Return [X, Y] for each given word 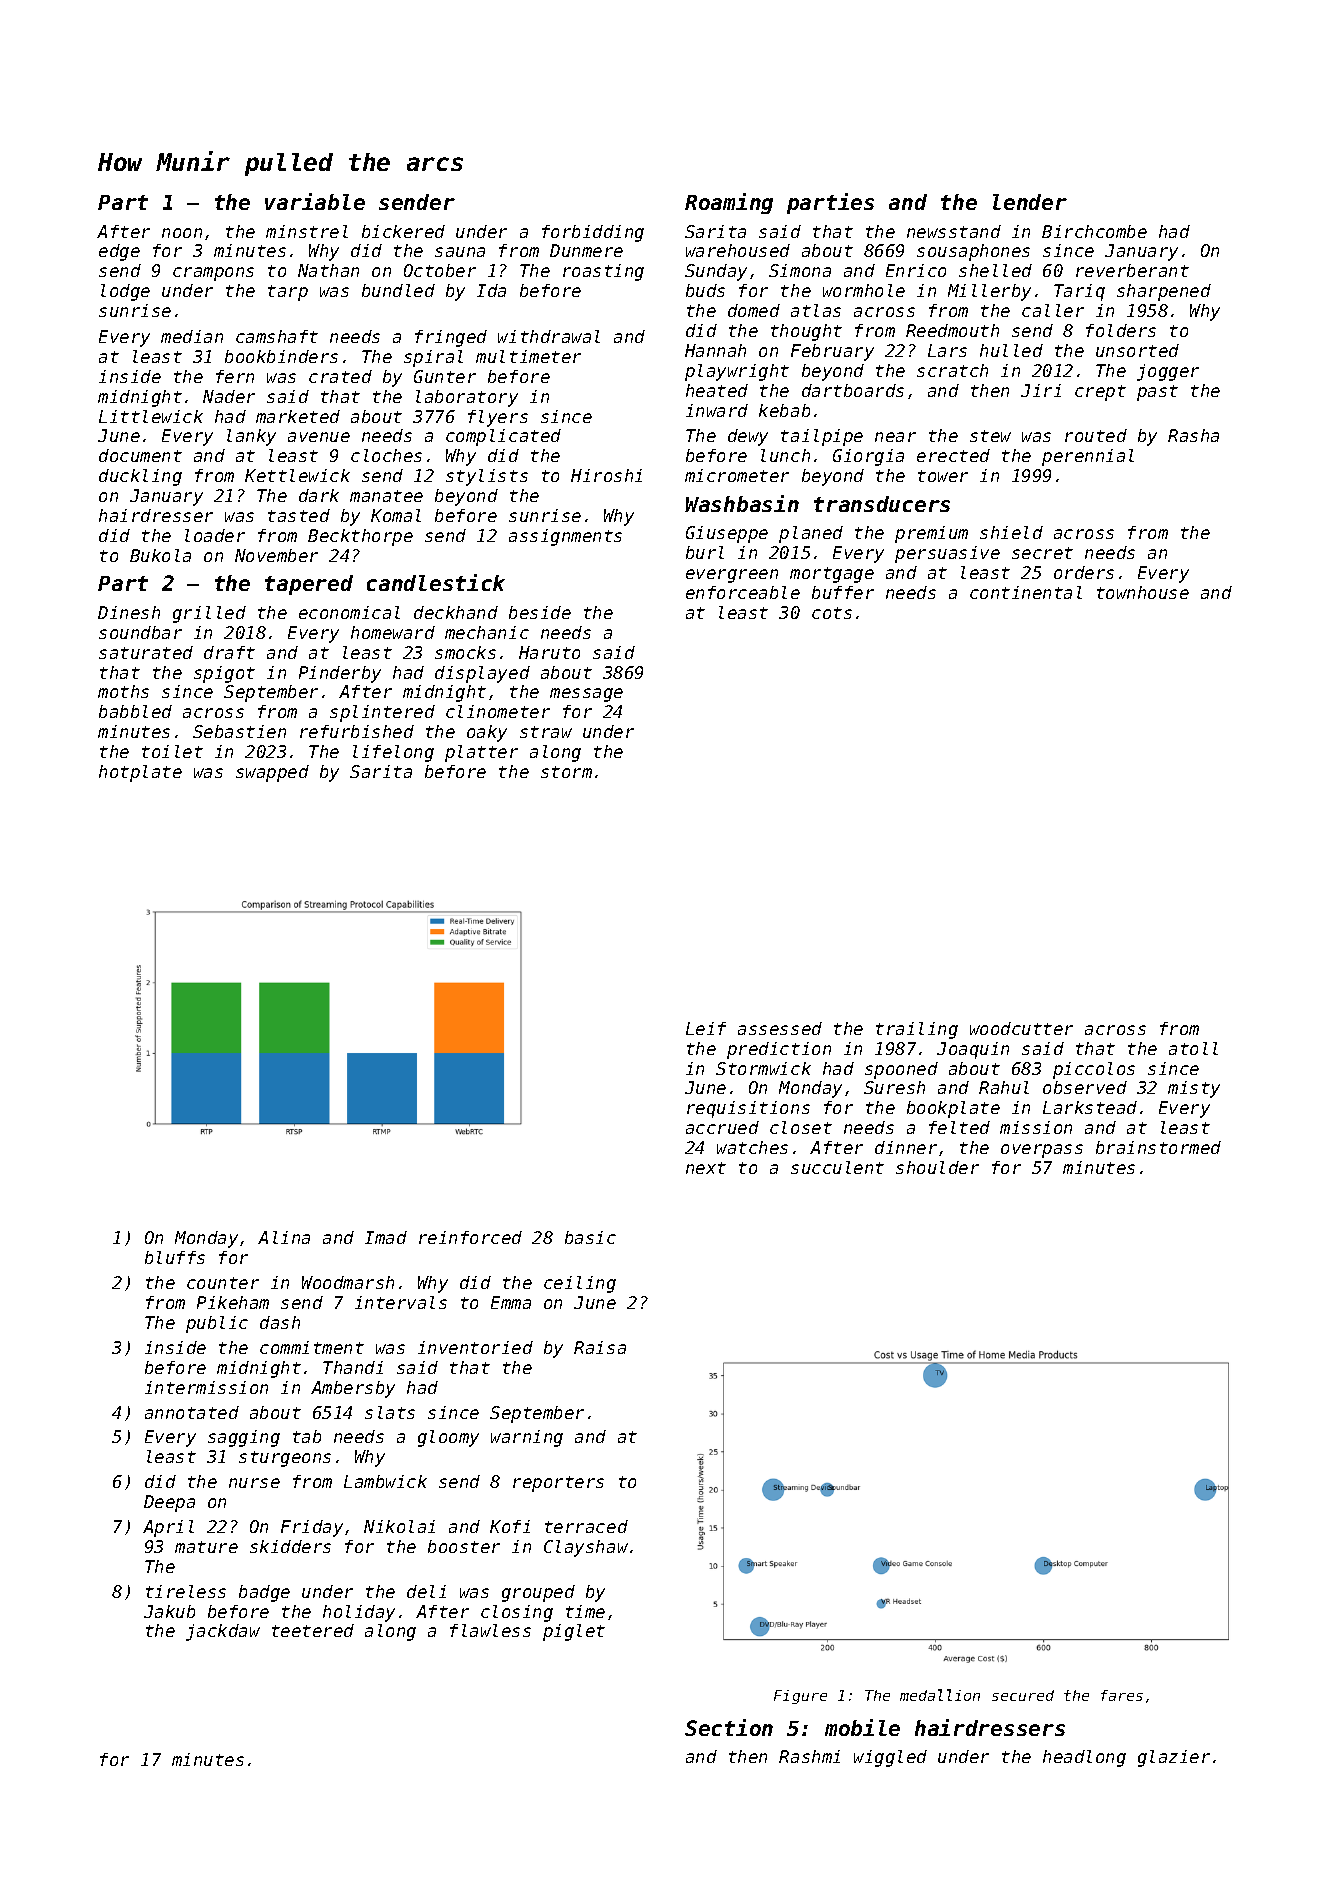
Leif [706, 1028]
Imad [386, 1237]
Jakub [169, 1611]
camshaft [277, 336]
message [586, 695]
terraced [586, 1526]
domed [754, 310]
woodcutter [1021, 1028]
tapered [309, 585]
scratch [952, 370]
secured [1023, 1695]
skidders [290, 1546]
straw [546, 732]
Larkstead [1090, 1107]
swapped [272, 773]
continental [1026, 592]
